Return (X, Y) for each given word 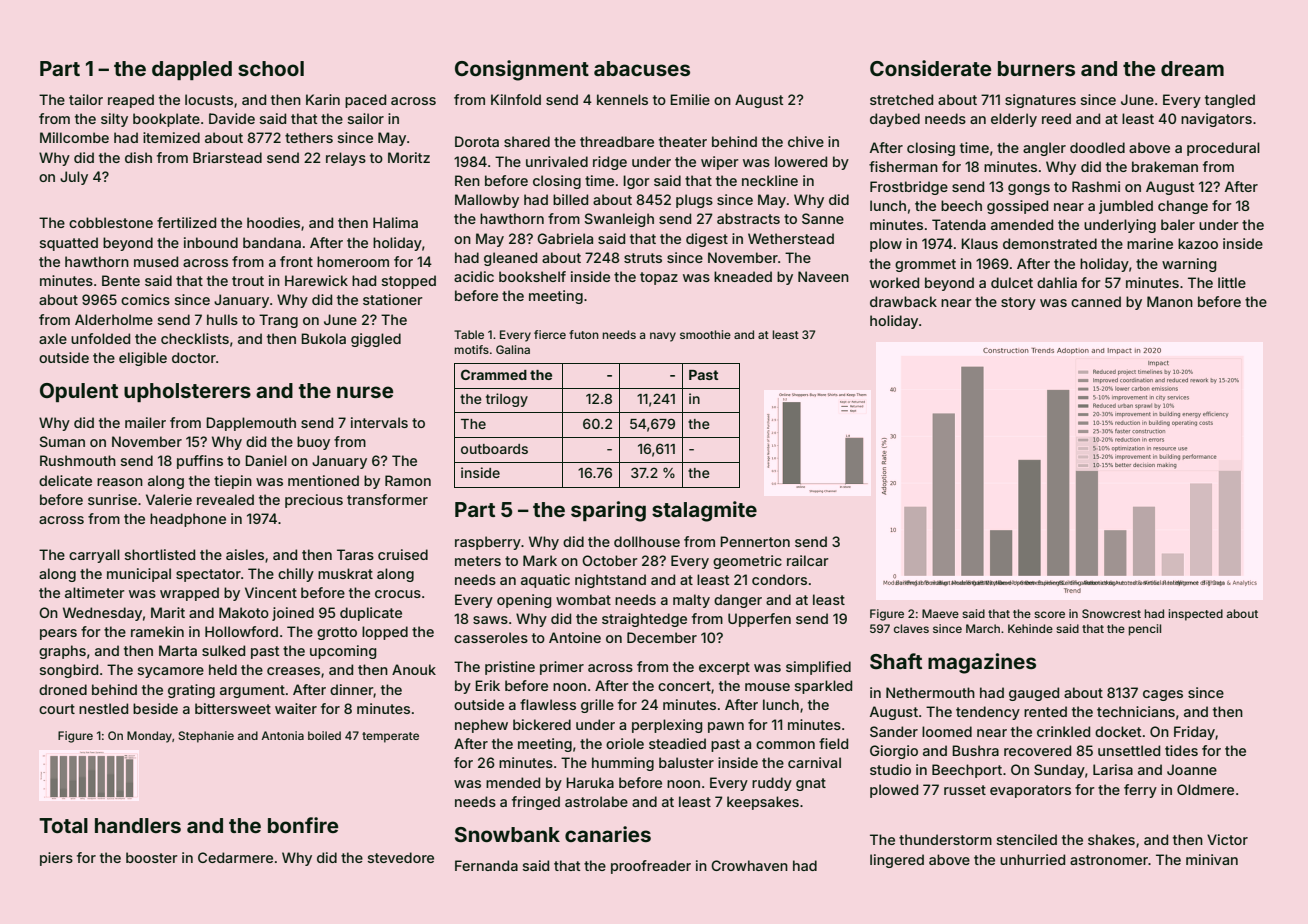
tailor (86, 99)
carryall (94, 556)
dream (1192, 68)
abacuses (642, 68)
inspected (1196, 615)
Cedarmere (235, 857)
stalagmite (704, 511)
